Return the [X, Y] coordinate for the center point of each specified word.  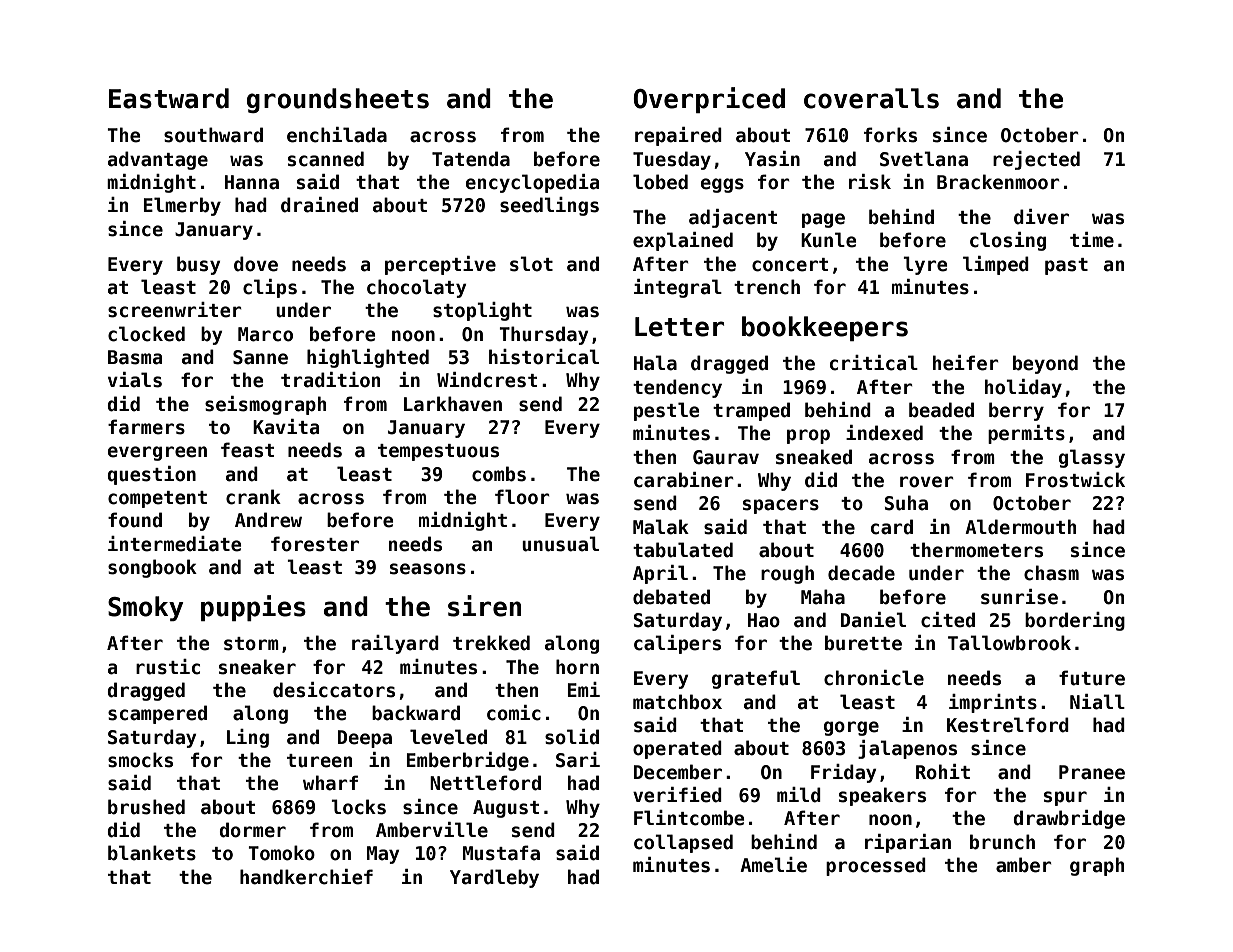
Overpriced [709, 100]
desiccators [334, 690]
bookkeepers [825, 328]
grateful [756, 679]
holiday [1023, 388]
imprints [993, 703]
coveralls [871, 98]
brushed [146, 807]
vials [135, 380]
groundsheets [338, 100]
